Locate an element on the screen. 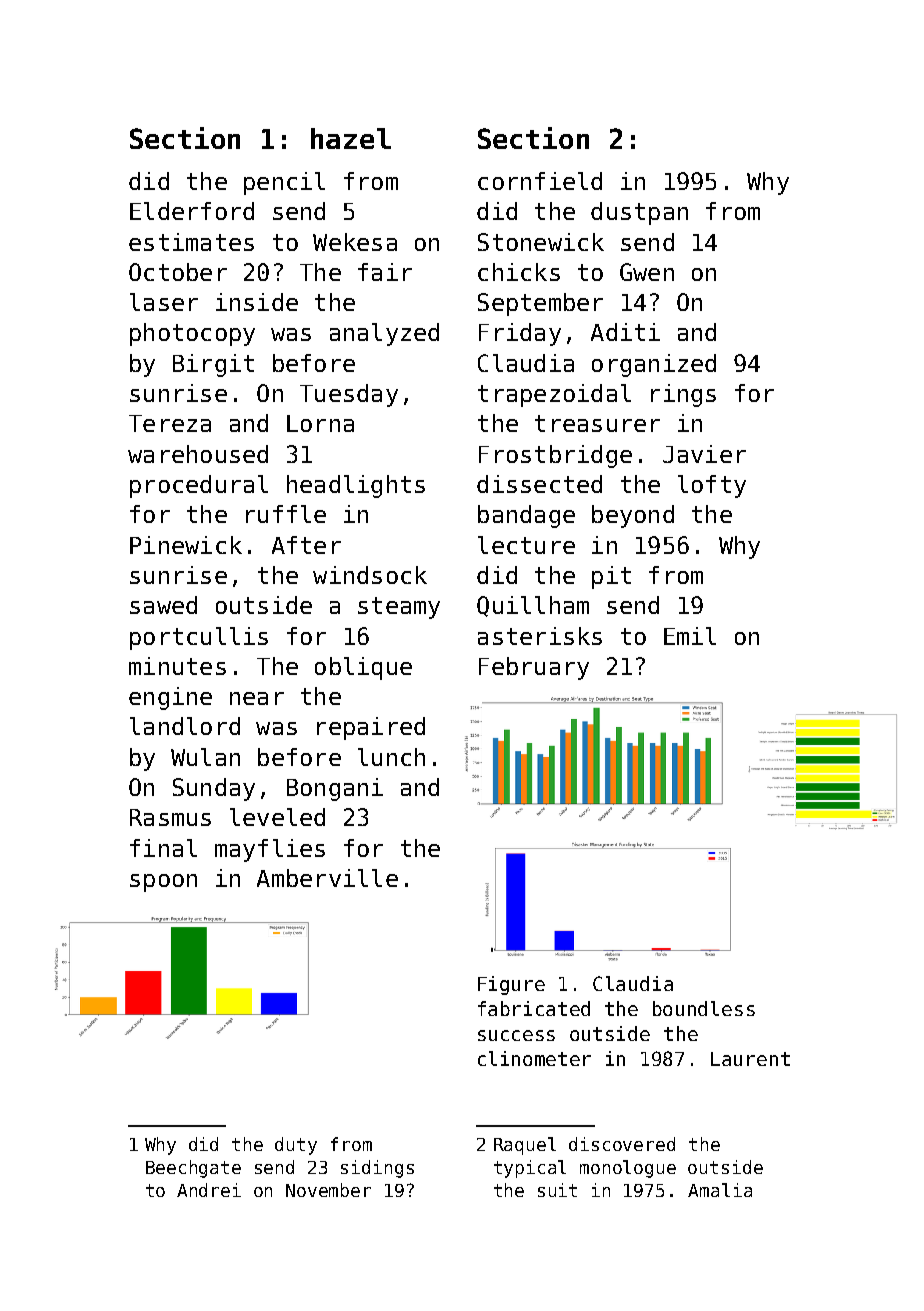  asterisks is located at coordinates (540, 636).
